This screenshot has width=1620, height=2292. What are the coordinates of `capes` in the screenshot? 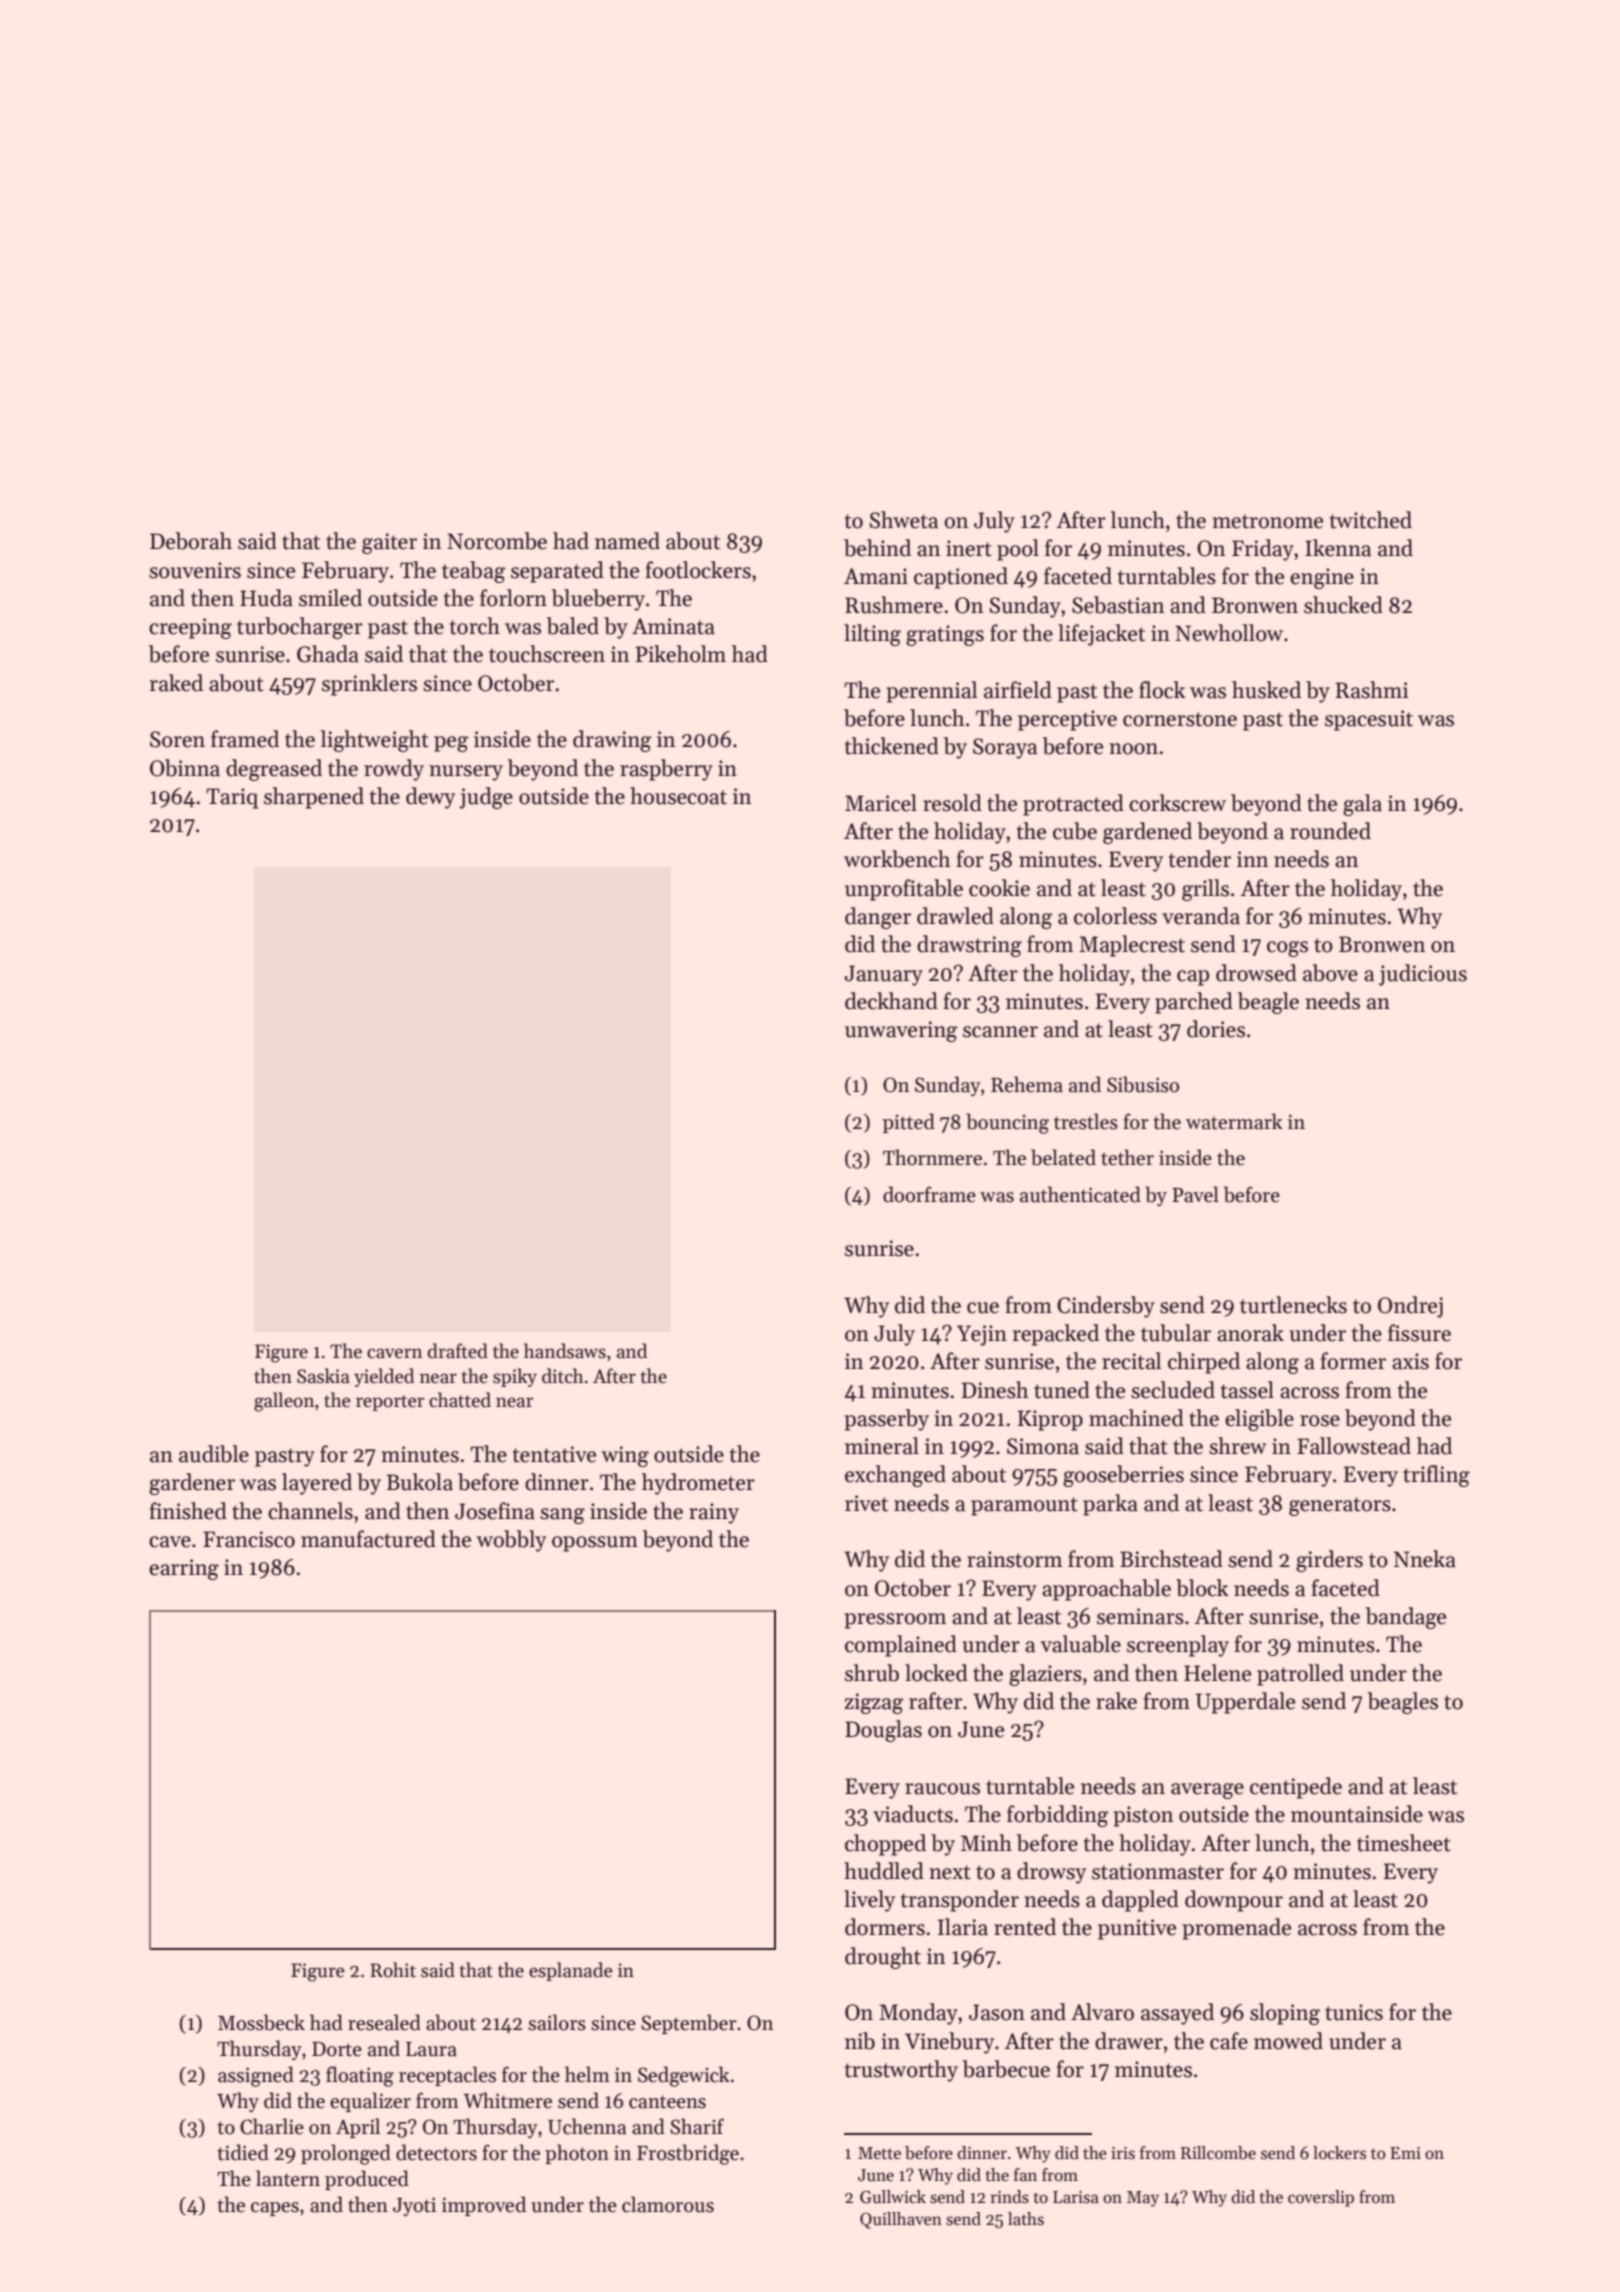 It's located at (275, 2209).
